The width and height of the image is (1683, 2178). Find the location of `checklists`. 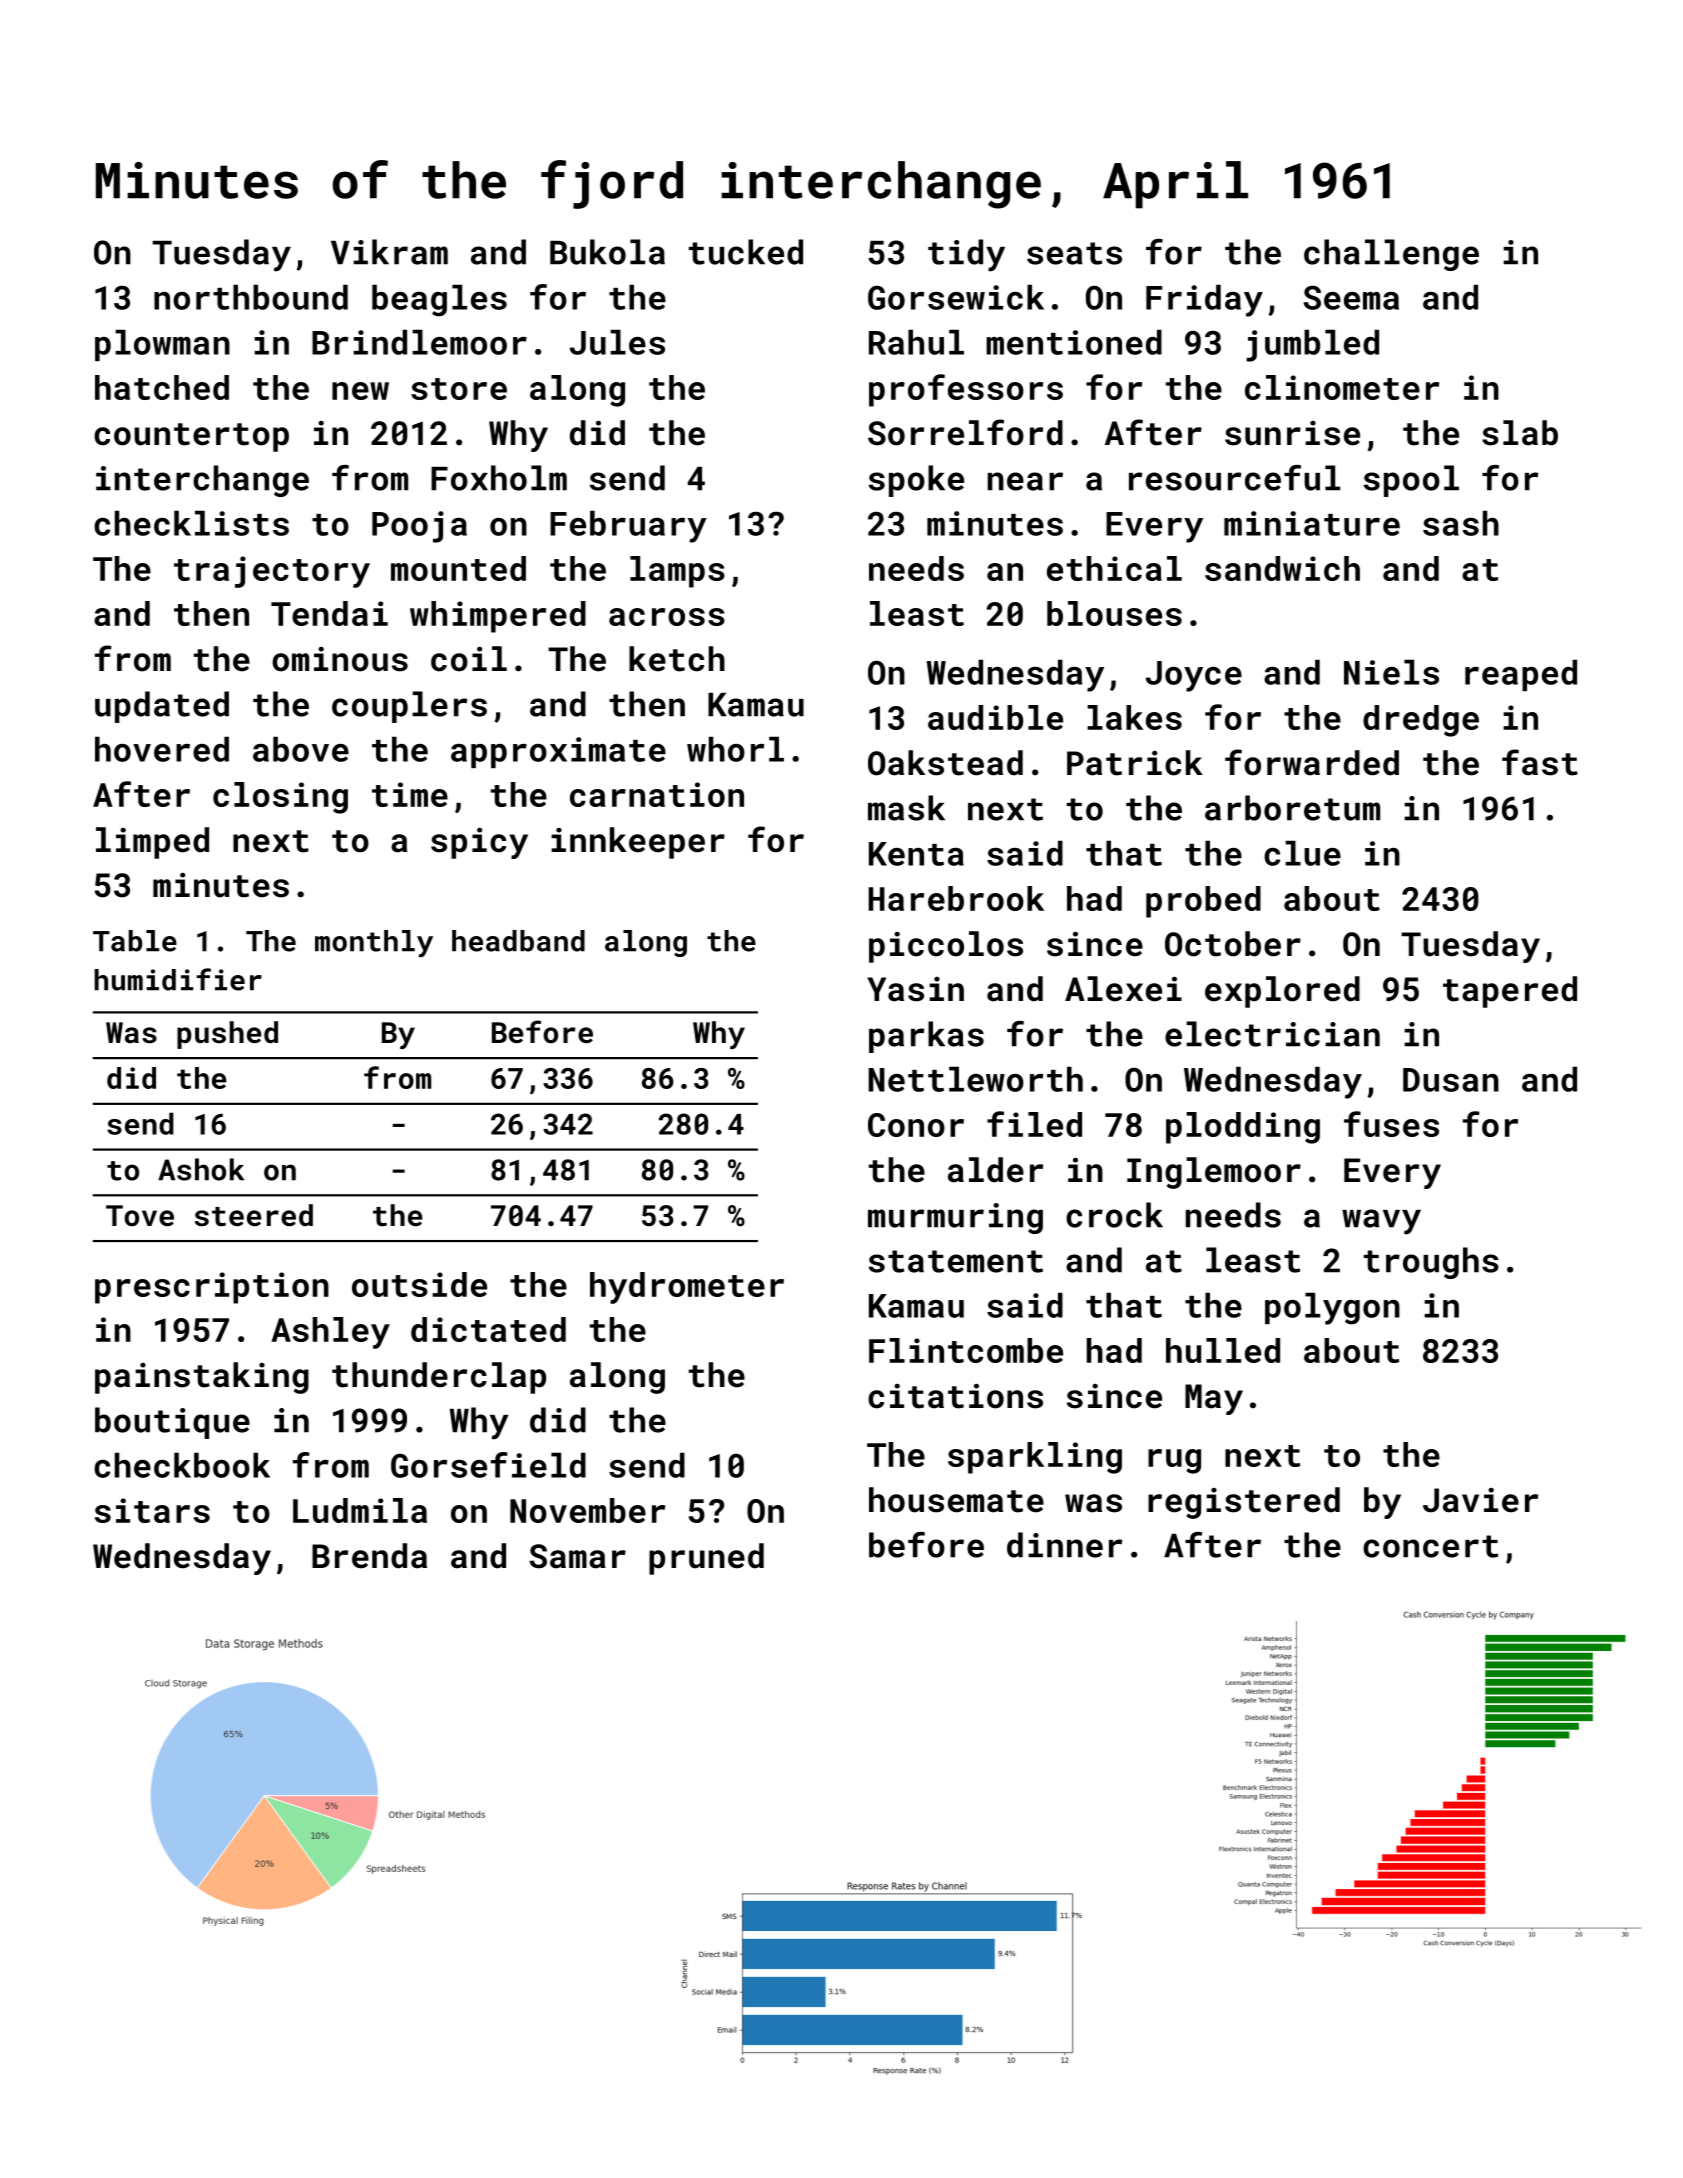

checklists is located at coordinates (191, 523).
